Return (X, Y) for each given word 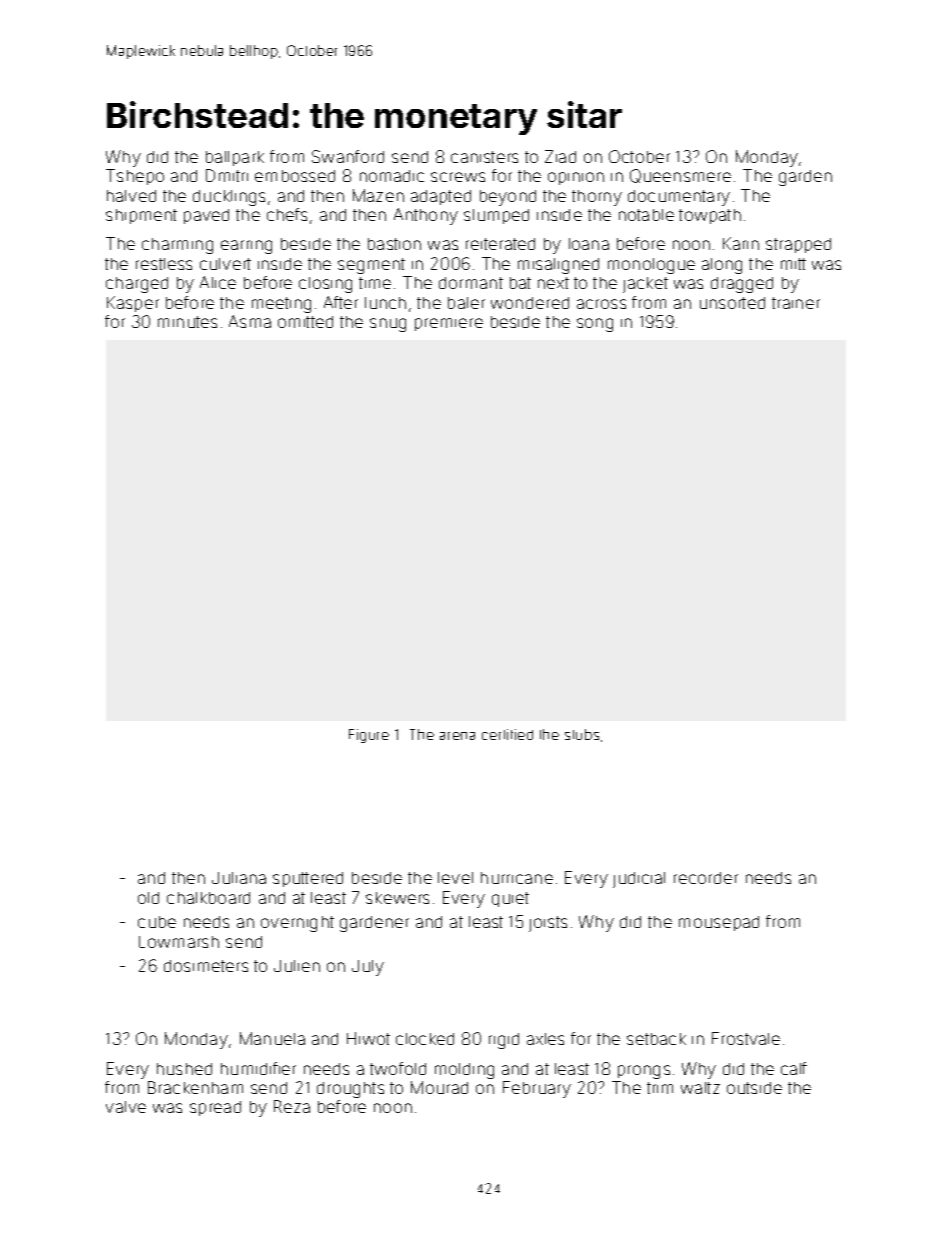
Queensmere (680, 176)
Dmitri (227, 175)
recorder (706, 878)
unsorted (732, 303)
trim (660, 1088)
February (537, 1089)
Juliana (239, 878)
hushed (184, 1069)
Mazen (378, 195)
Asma (250, 321)
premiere (449, 324)
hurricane (517, 878)
